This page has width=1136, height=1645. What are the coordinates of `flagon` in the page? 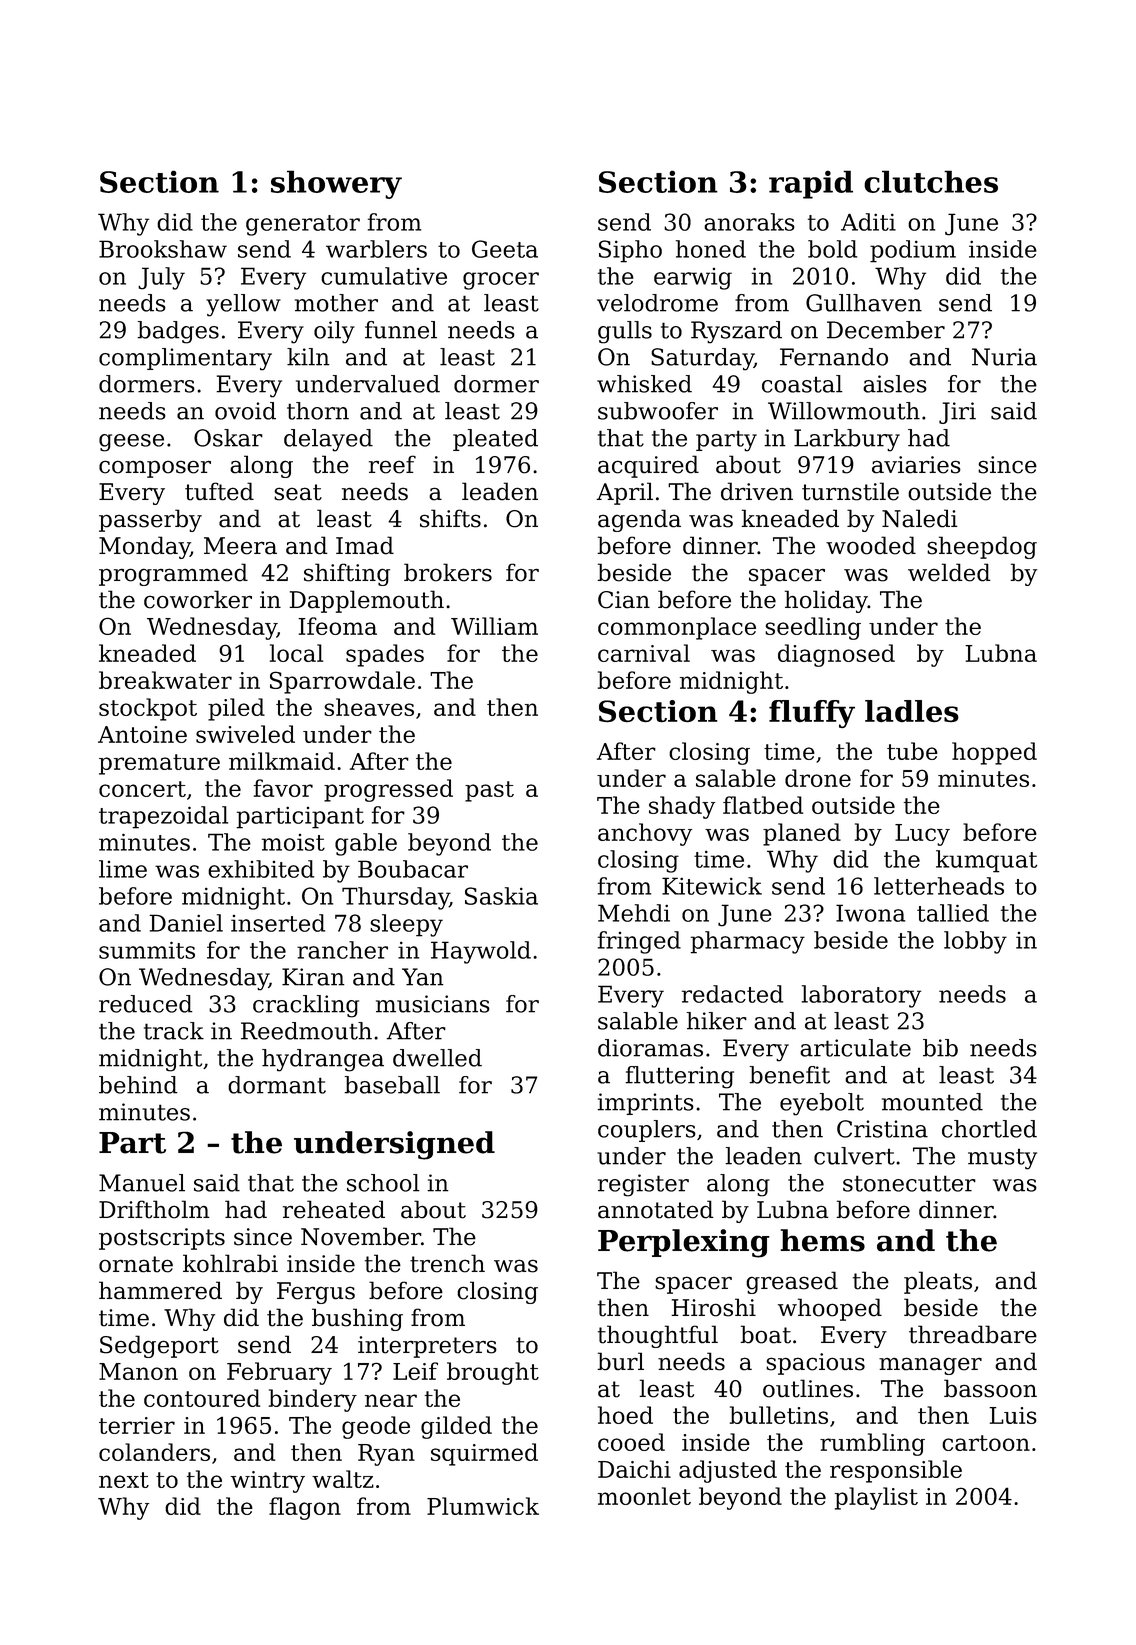 It's located at (305, 1508).
